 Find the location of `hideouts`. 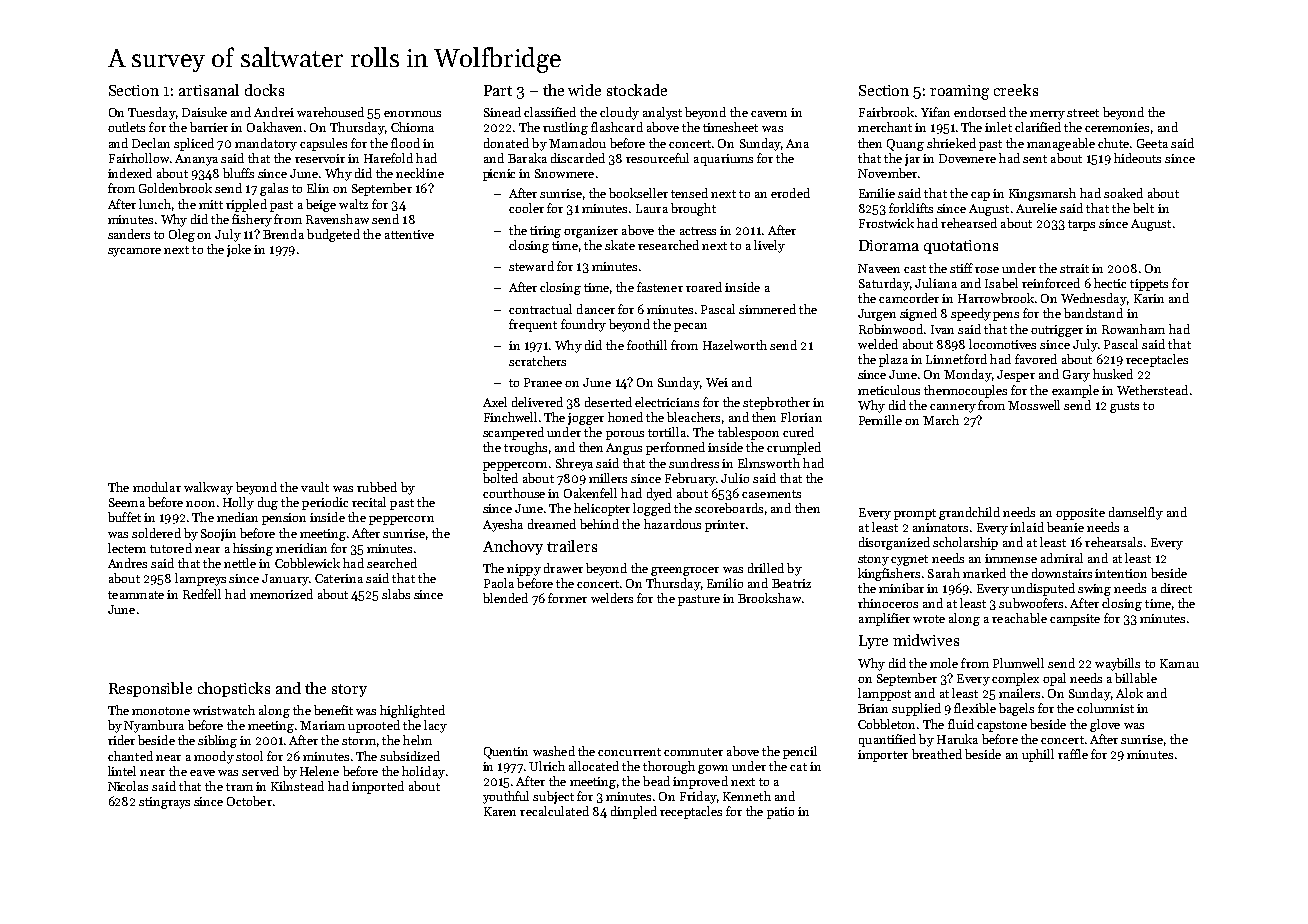

hideouts is located at coordinates (1137, 158).
